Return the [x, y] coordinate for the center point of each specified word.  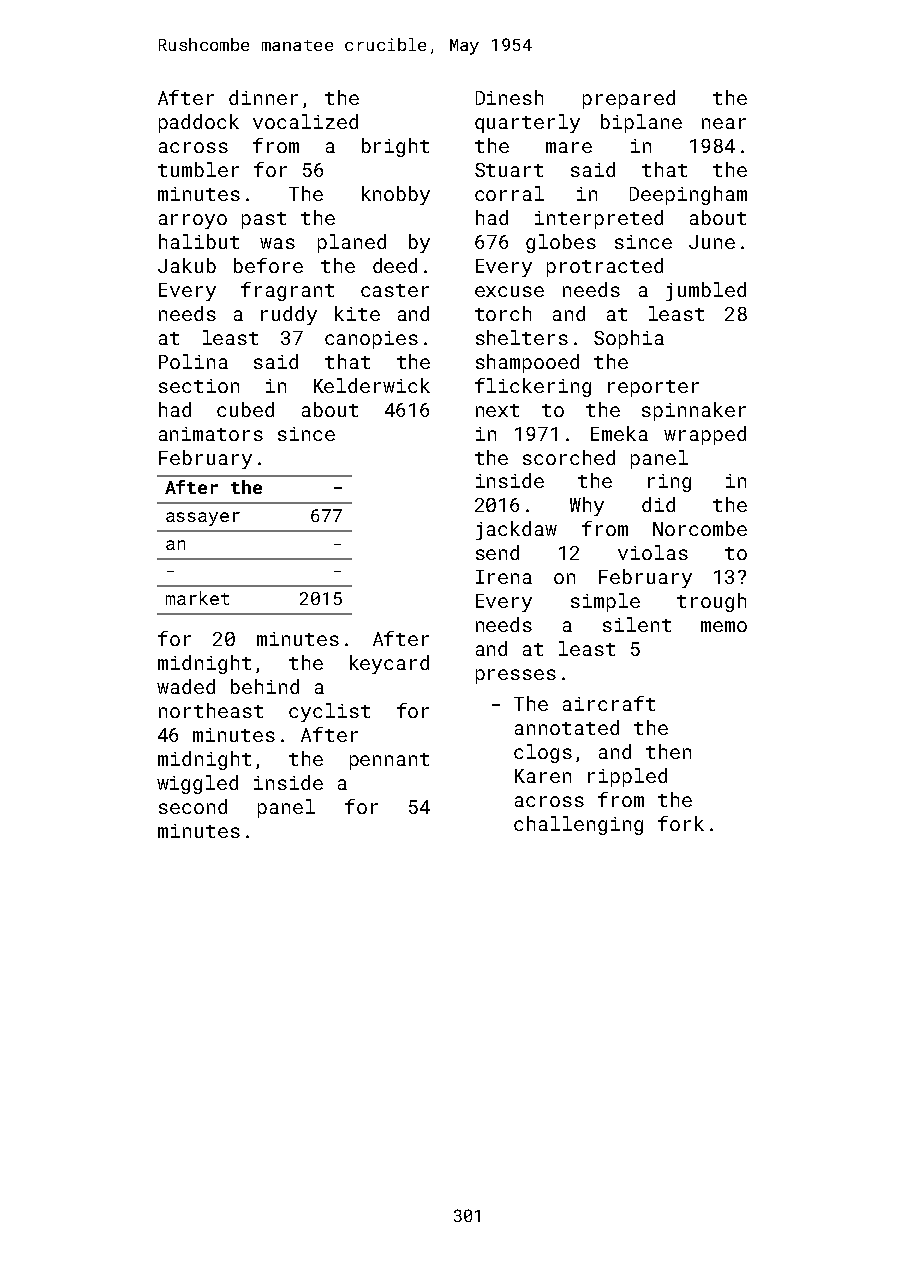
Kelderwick [372, 385]
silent [637, 624]
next [497, 410]
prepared [629, 99]
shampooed [527, 363]
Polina [193, 361]
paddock [199, 123]
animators [211, 434]
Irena [504, 577]
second [193, 806]
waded [186, 686]
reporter [653, 388]
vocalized [305, 121]
